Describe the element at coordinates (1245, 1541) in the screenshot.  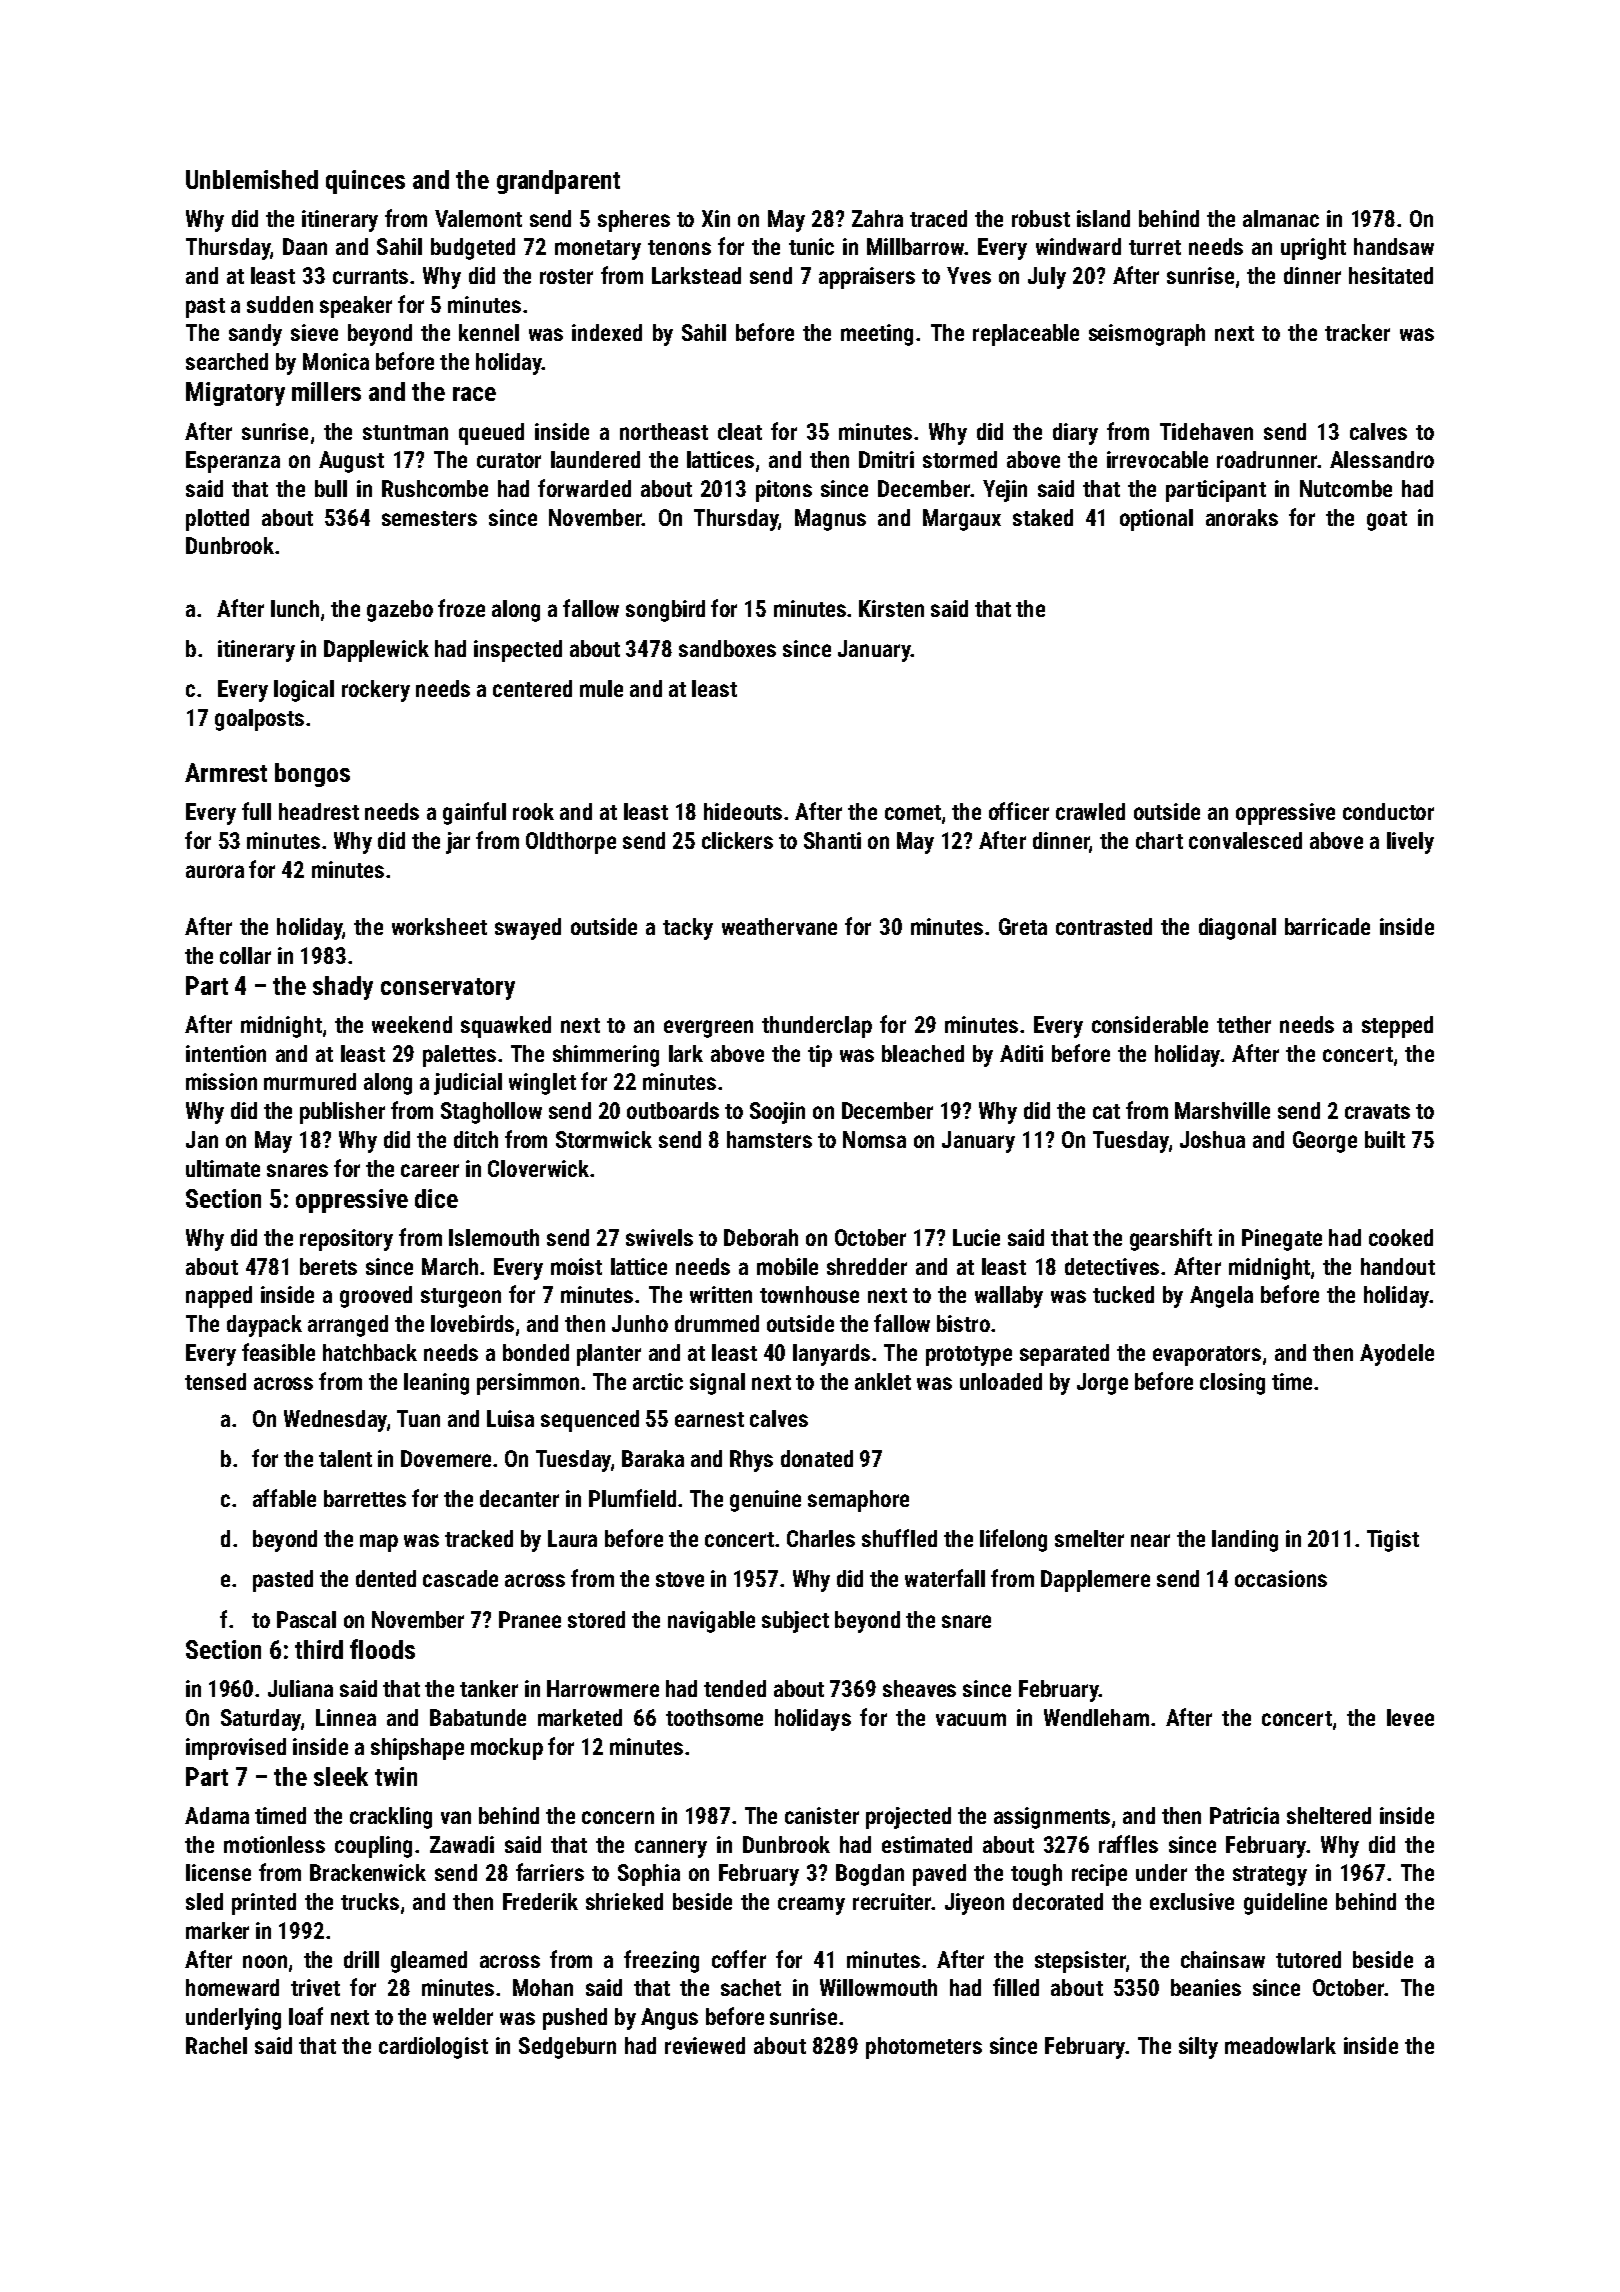
I see `landing` at that location.
